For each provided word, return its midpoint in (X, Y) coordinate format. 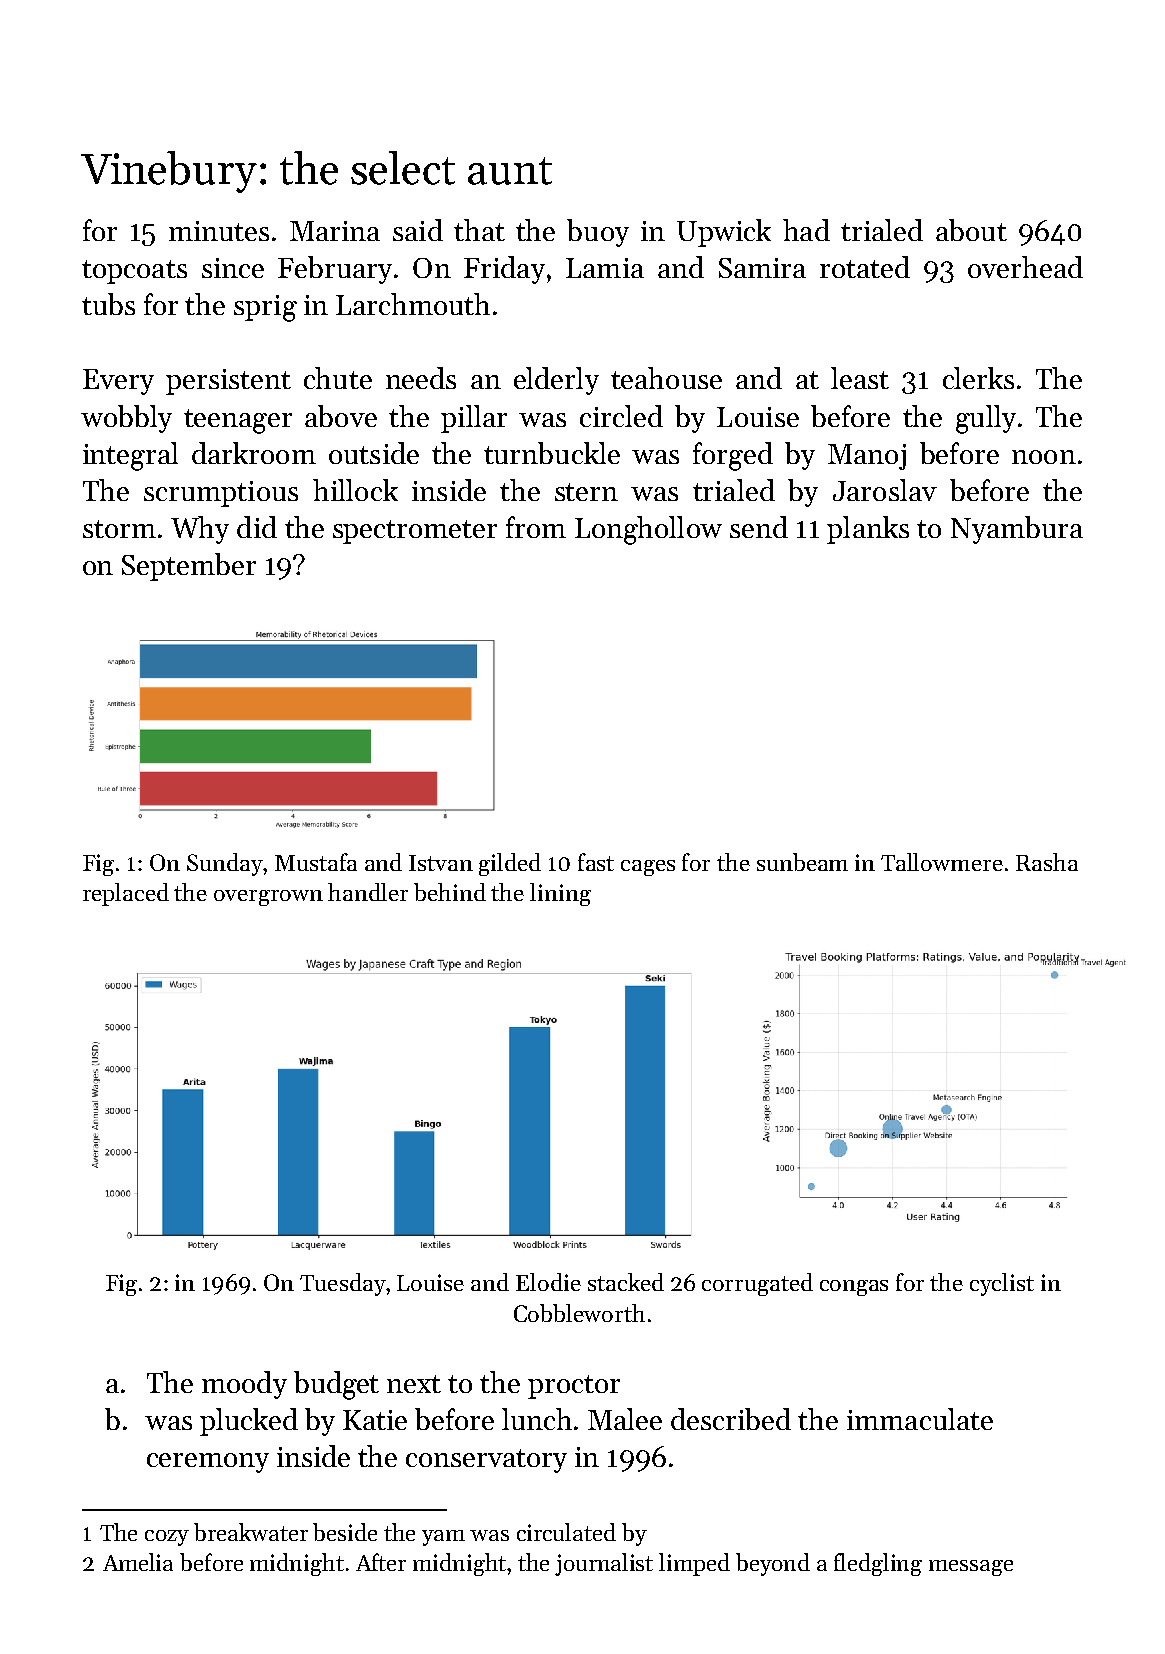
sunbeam (802, 862)
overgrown (268, 898)
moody (244, 1385)
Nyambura (1017, 530)
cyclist (1002, 1284)
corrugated (757, 1284)
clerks (978, 378)
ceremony (208, 1463)
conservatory (486, 1461)
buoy (598, 233)
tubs (108, 304)
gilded (510, 864)
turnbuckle (552, 453)
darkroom (254, 453)
